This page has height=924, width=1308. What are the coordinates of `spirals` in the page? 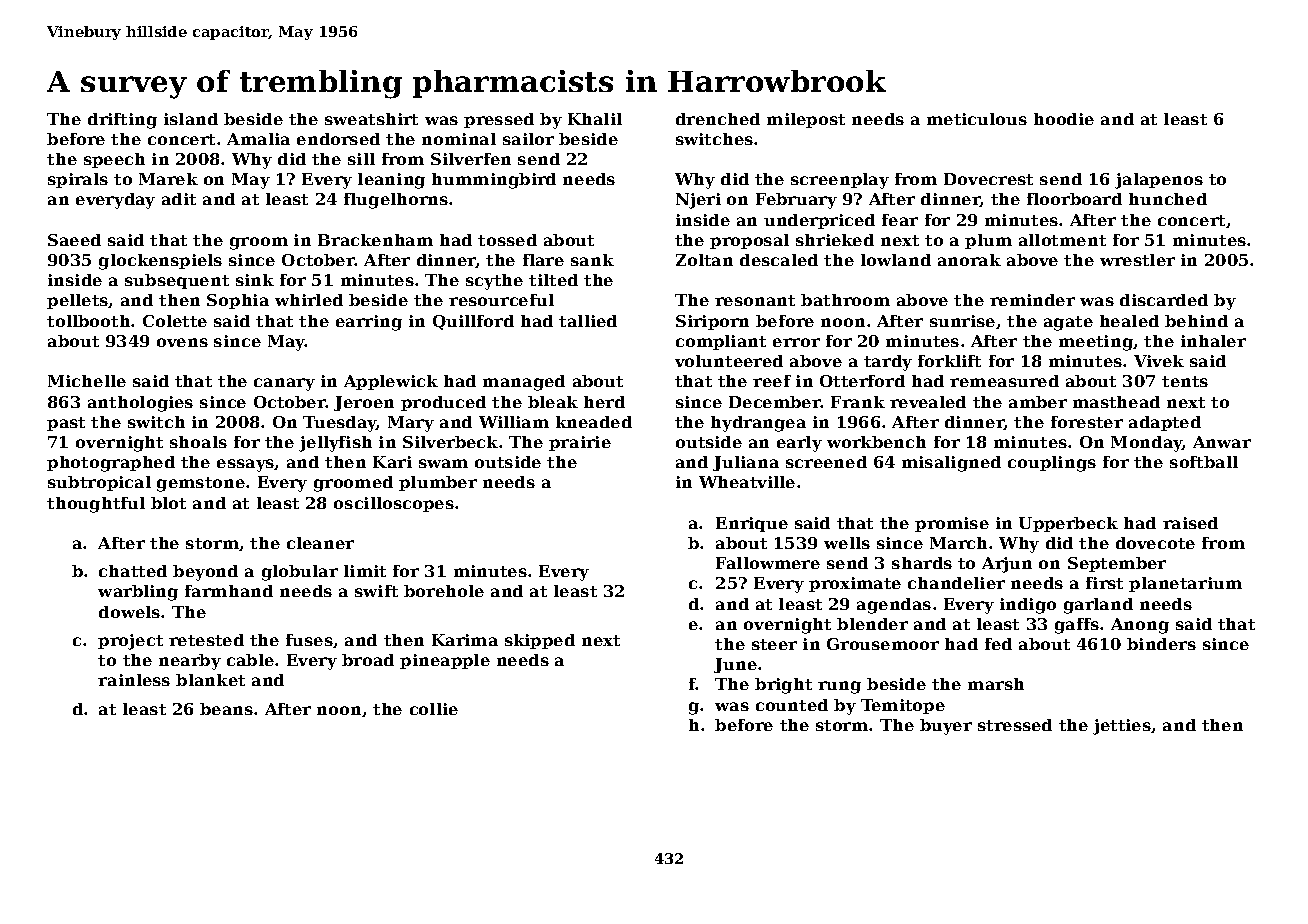 It's located at (78, 180).
